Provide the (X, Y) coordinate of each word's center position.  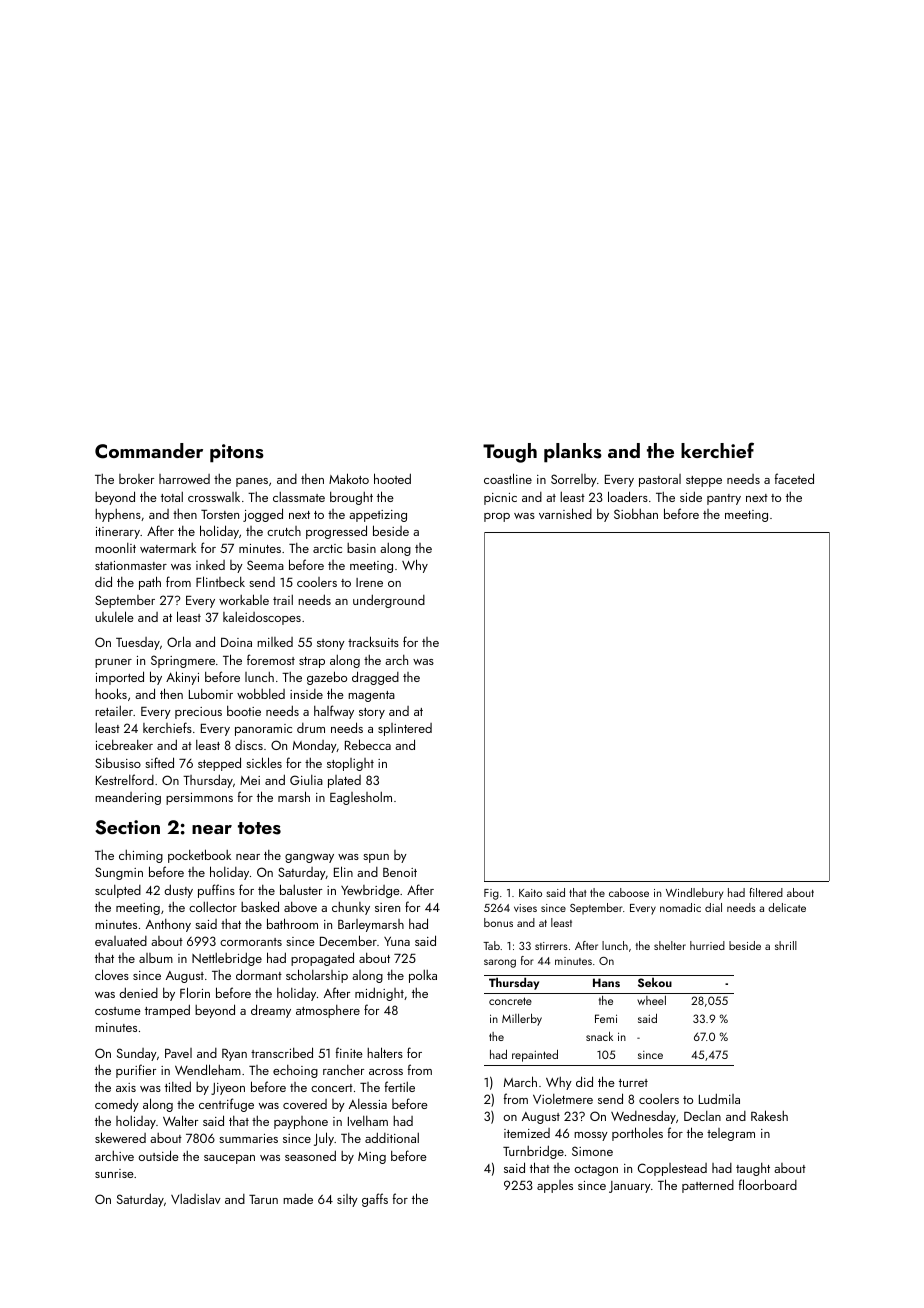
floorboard (768, 1184)
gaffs (375, 1200)
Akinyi (182, 678)
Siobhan (636, 514)
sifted (159, 762)
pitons (237, 453)
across (386, 1072)
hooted (392, 478)
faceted (794, 478)
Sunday (137, 1054)
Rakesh (769, 1115)
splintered (405, 729)
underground (389, 601)
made (298, 1198)
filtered (766, 892)
